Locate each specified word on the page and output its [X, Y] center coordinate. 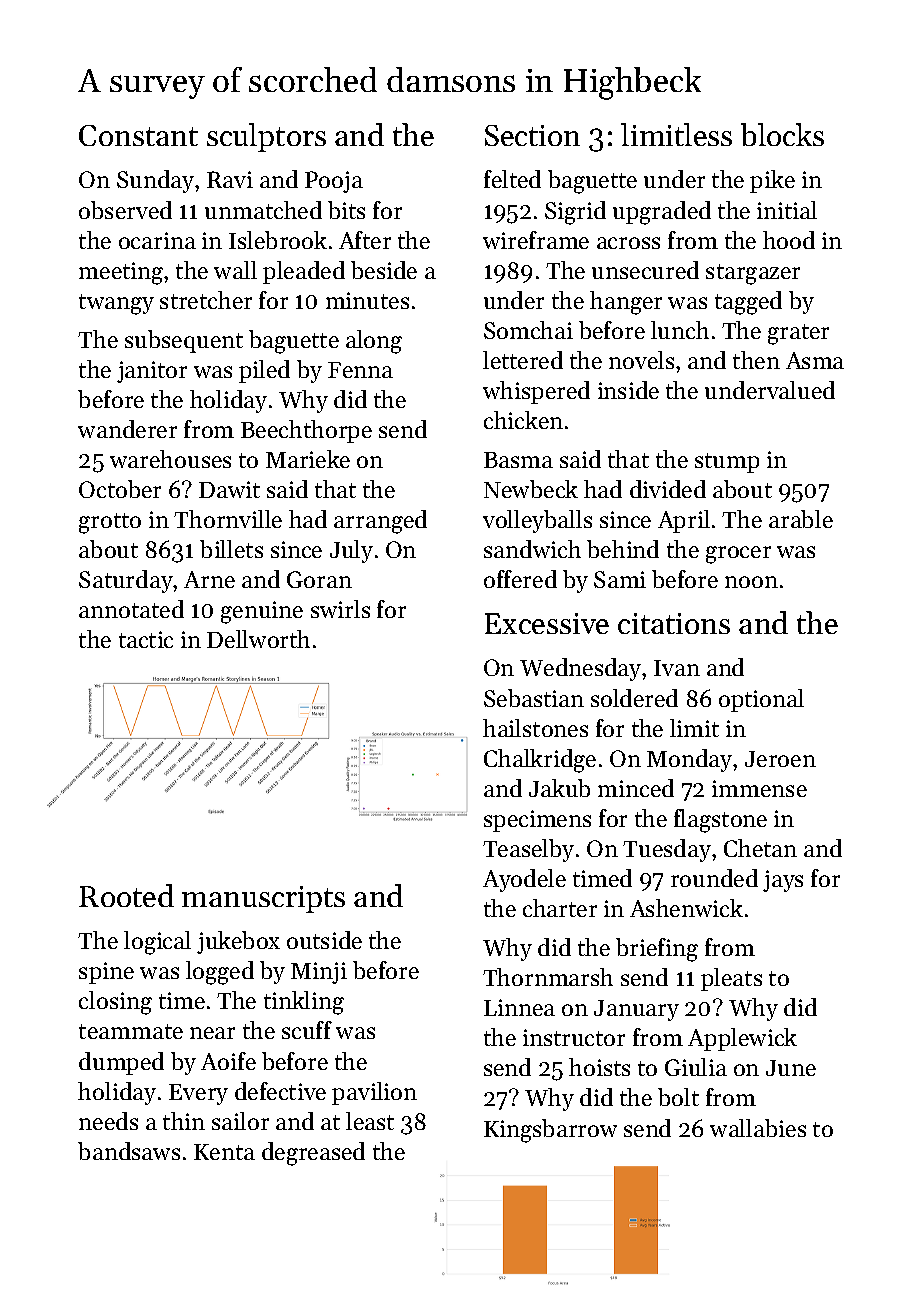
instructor [574, 1037]
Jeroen [780, 759]
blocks [782, 134]
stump [727, 463]
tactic [146, 639]
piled [264, 371]
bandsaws [129, 1151]
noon [751, 582]
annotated [131, 609]
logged [220, 973]
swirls [340, 609]
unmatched [263, 210]
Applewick [742, 1039]
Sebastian [534, 698]
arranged [380, 522]
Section [532, 135]
